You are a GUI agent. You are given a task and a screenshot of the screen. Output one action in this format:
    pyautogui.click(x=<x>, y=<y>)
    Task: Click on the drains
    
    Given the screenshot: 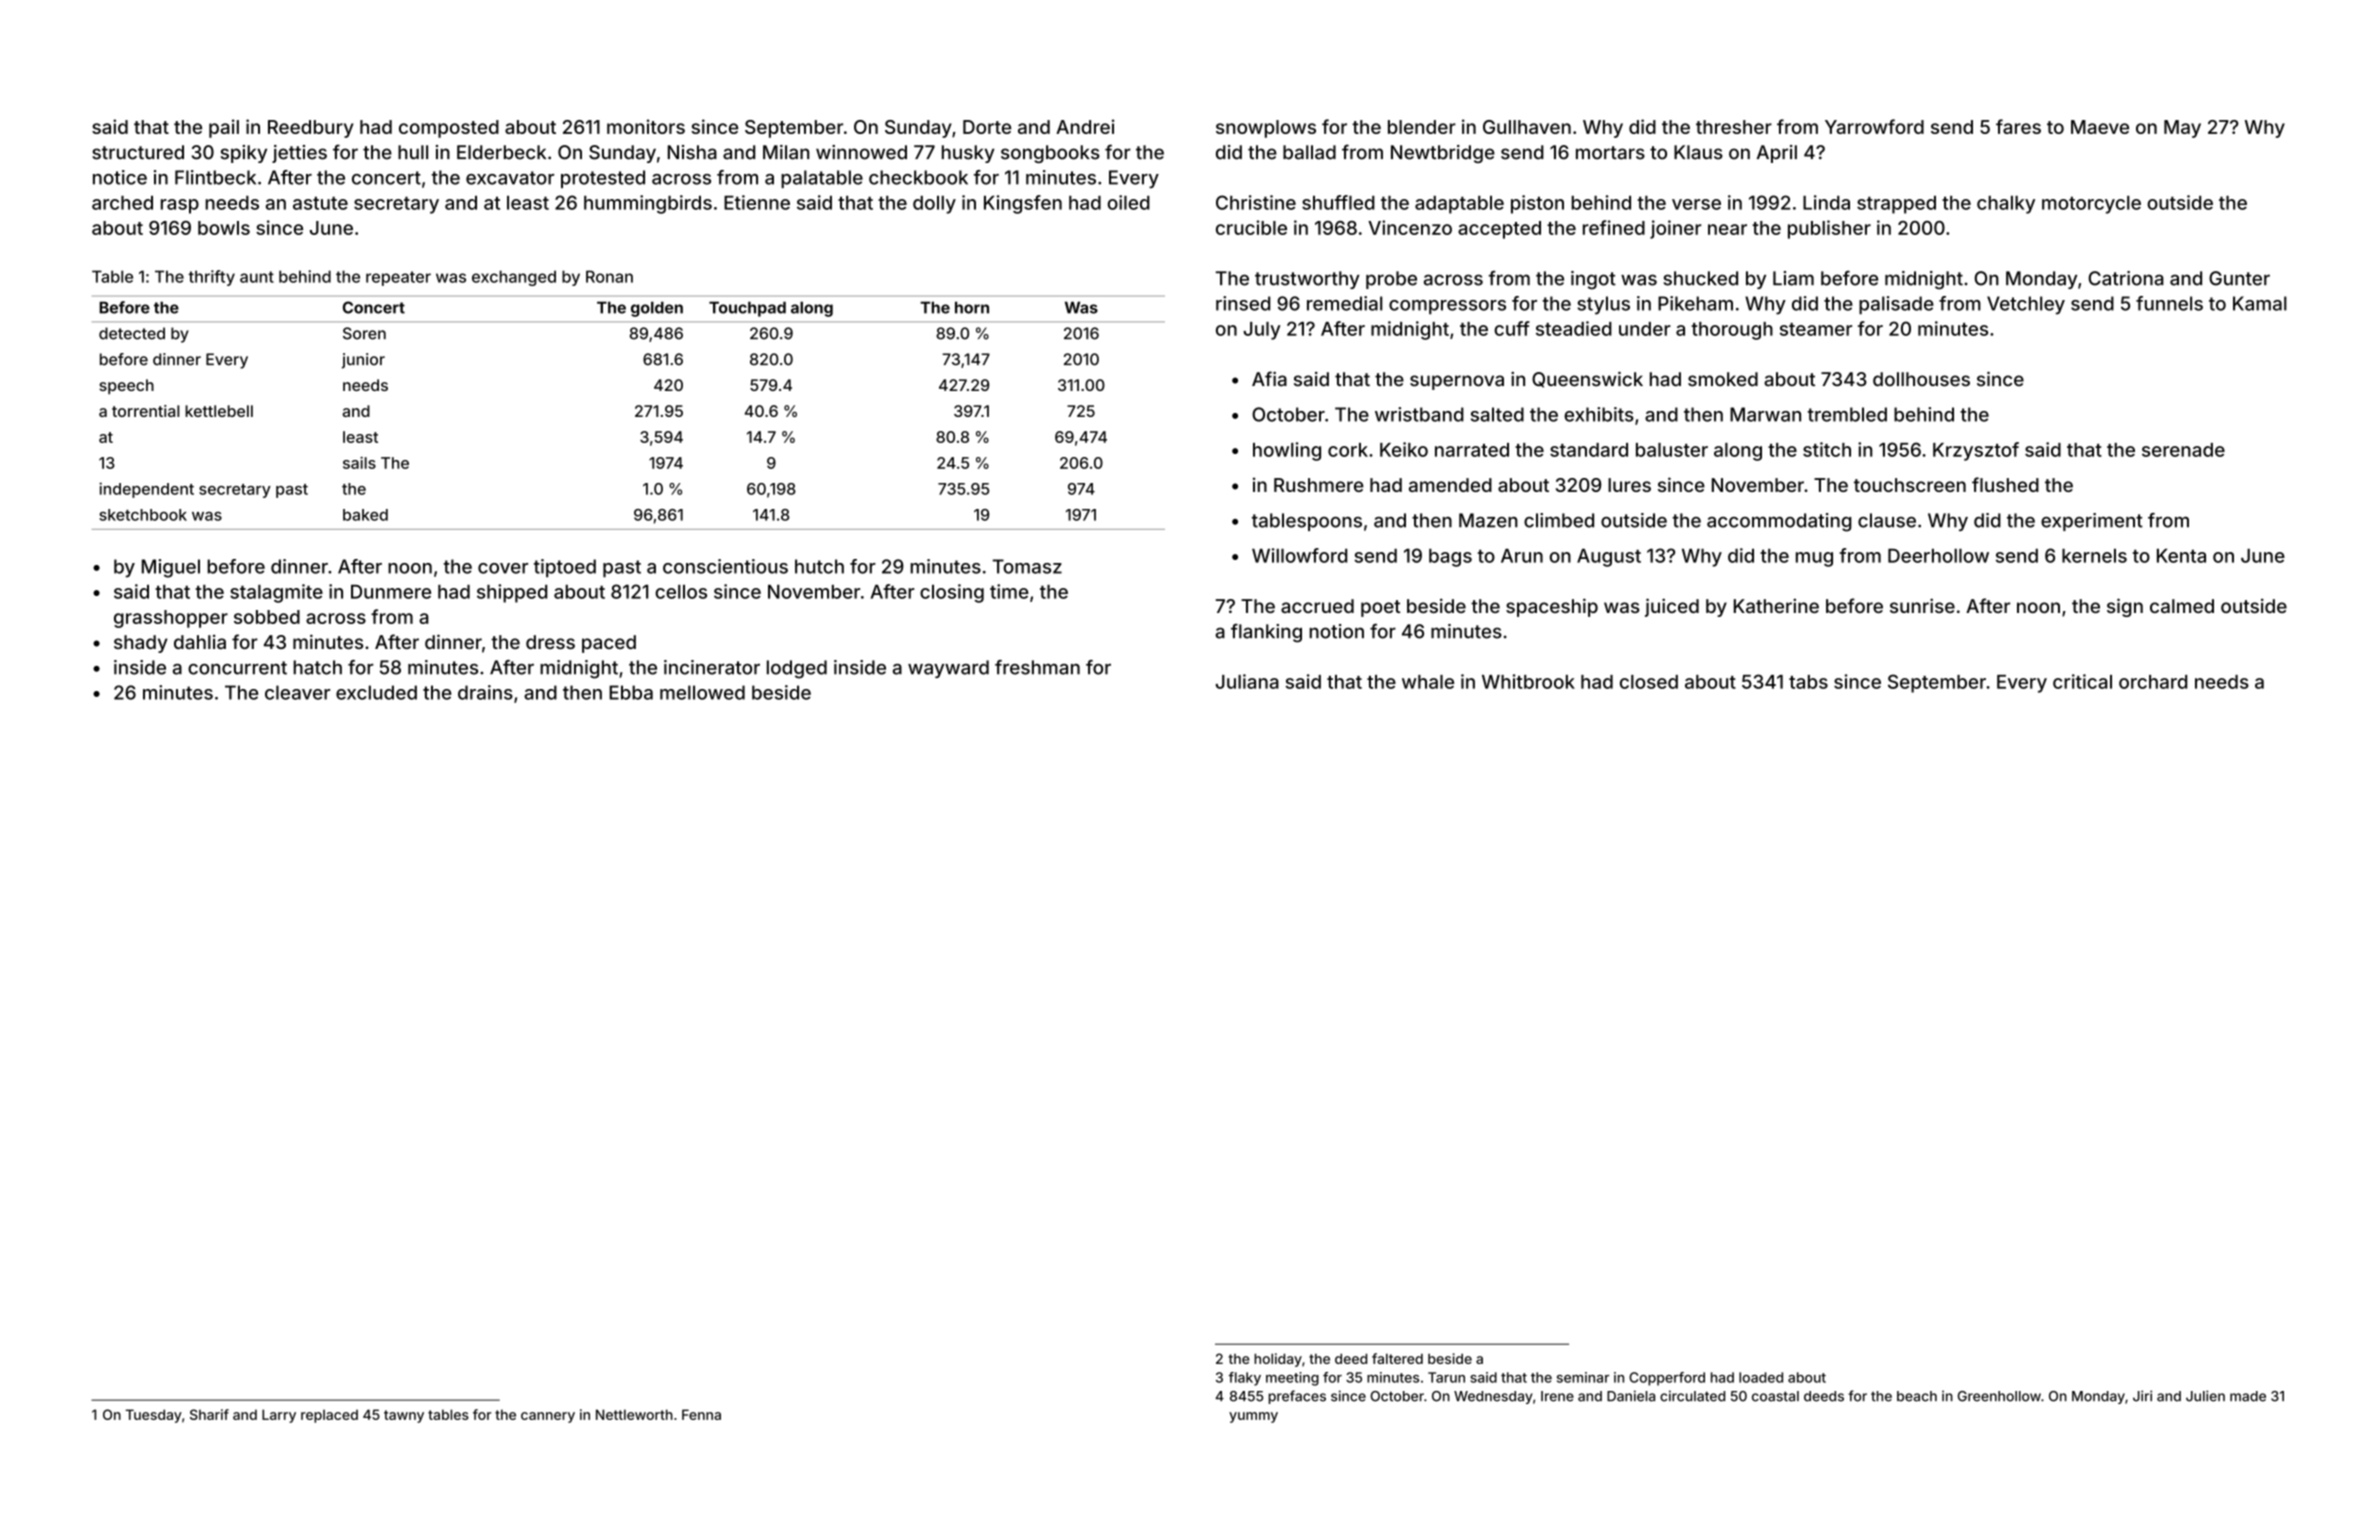 What is the action you would take?
    pyautogui.click(x=485, y=692)
